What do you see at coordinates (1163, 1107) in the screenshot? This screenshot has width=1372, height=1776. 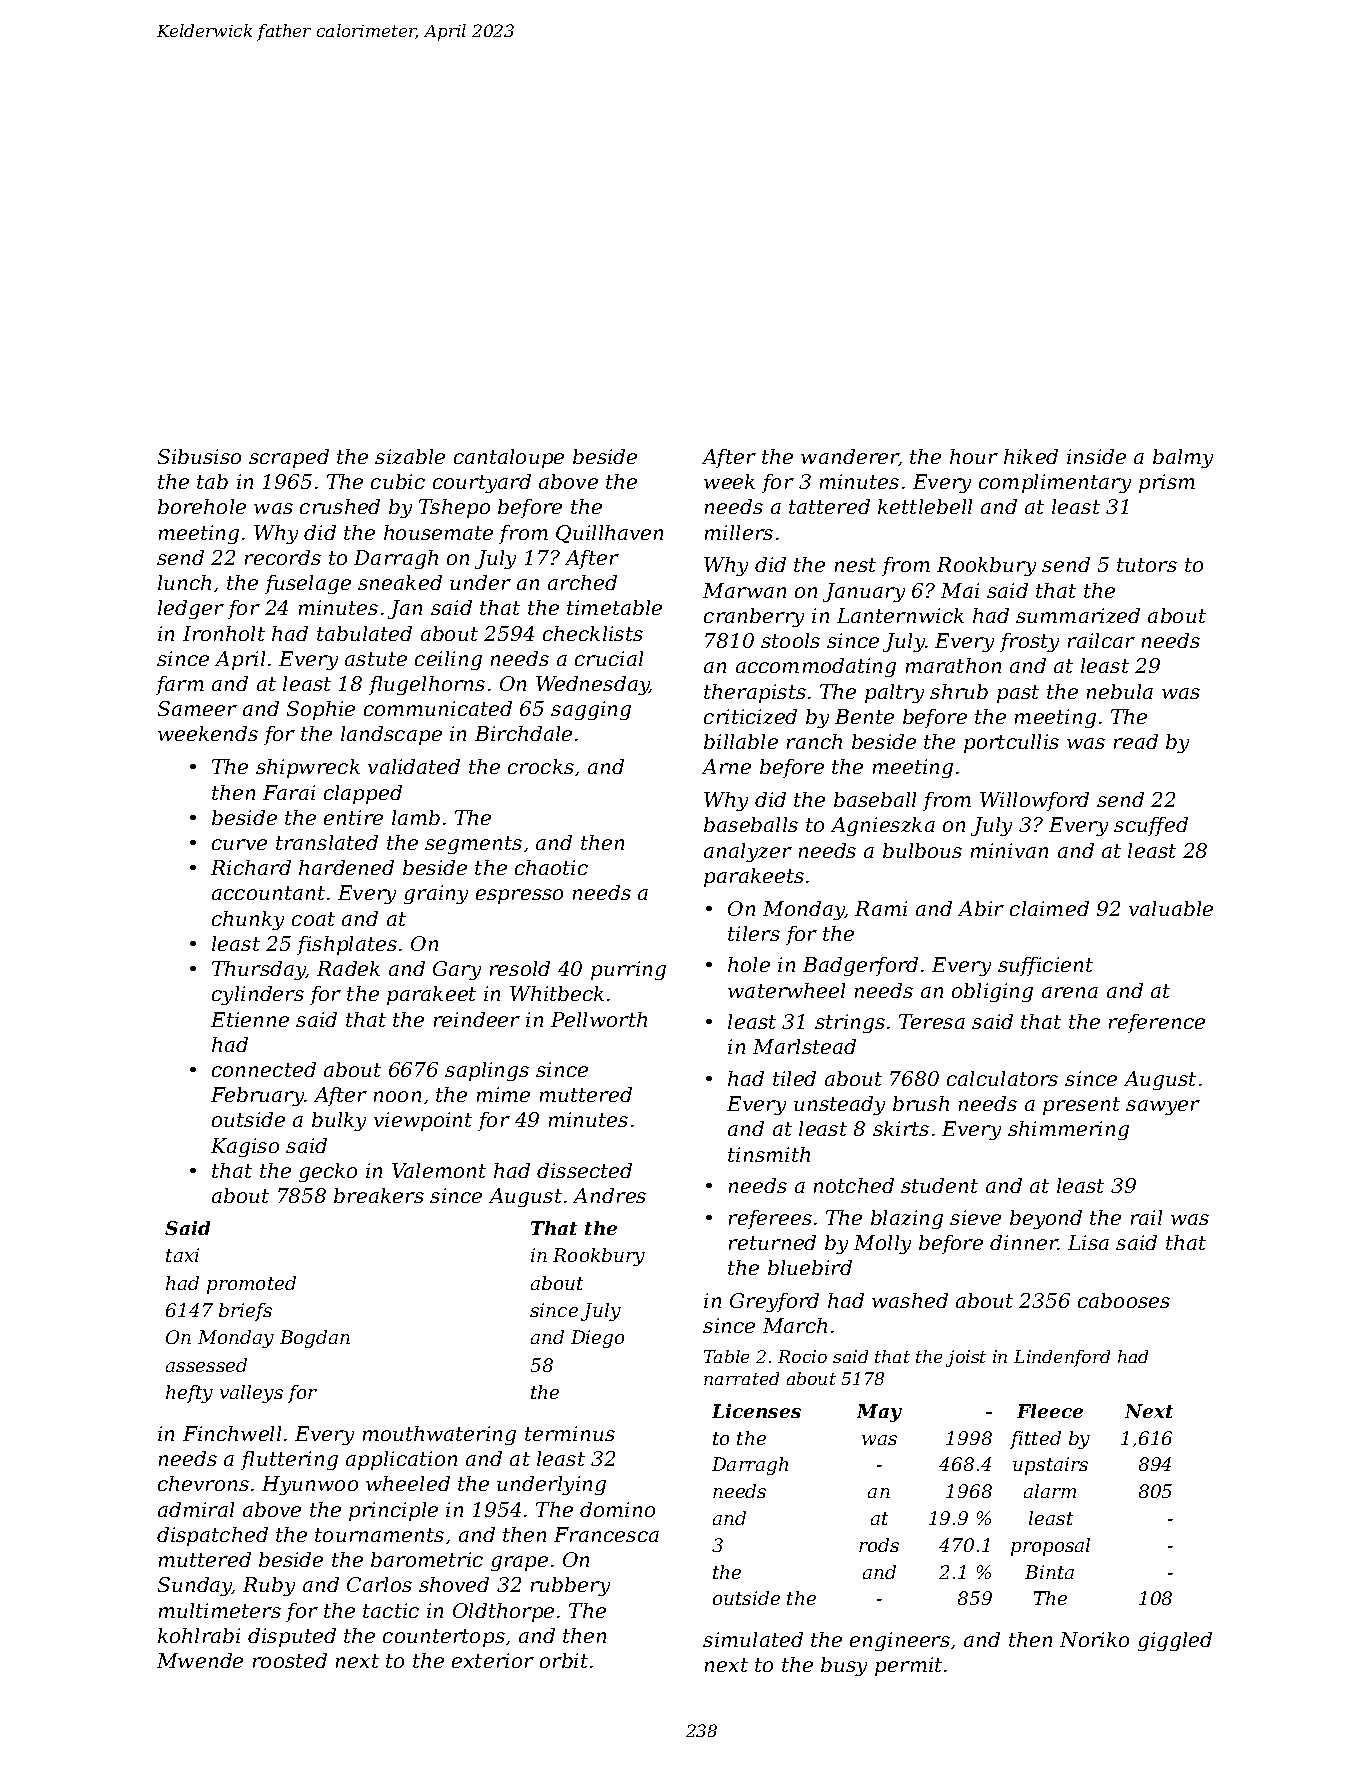 I see `sawyer` at bounding box center [1163, 1107].
